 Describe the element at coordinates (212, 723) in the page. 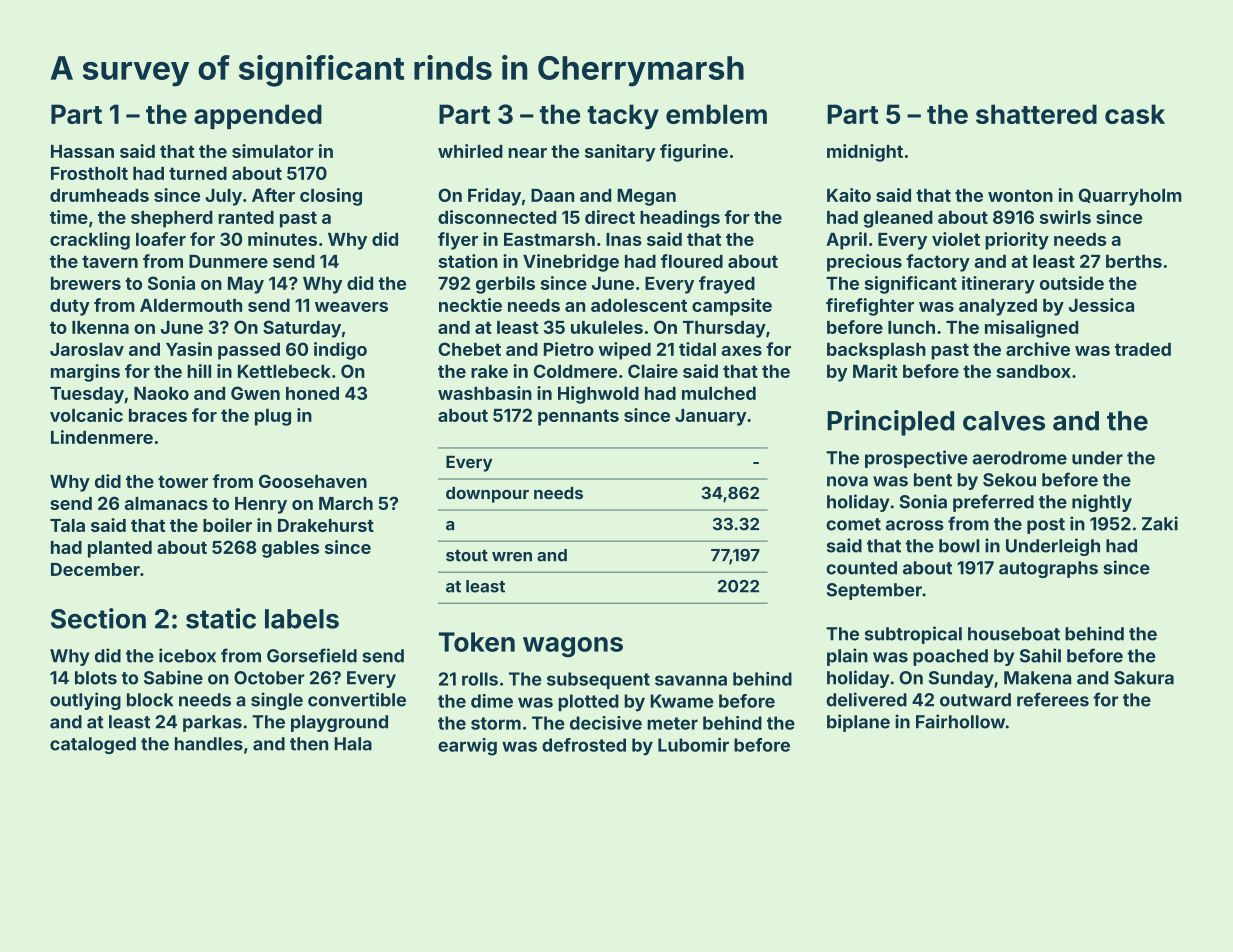

I see `parkas` at that location.
